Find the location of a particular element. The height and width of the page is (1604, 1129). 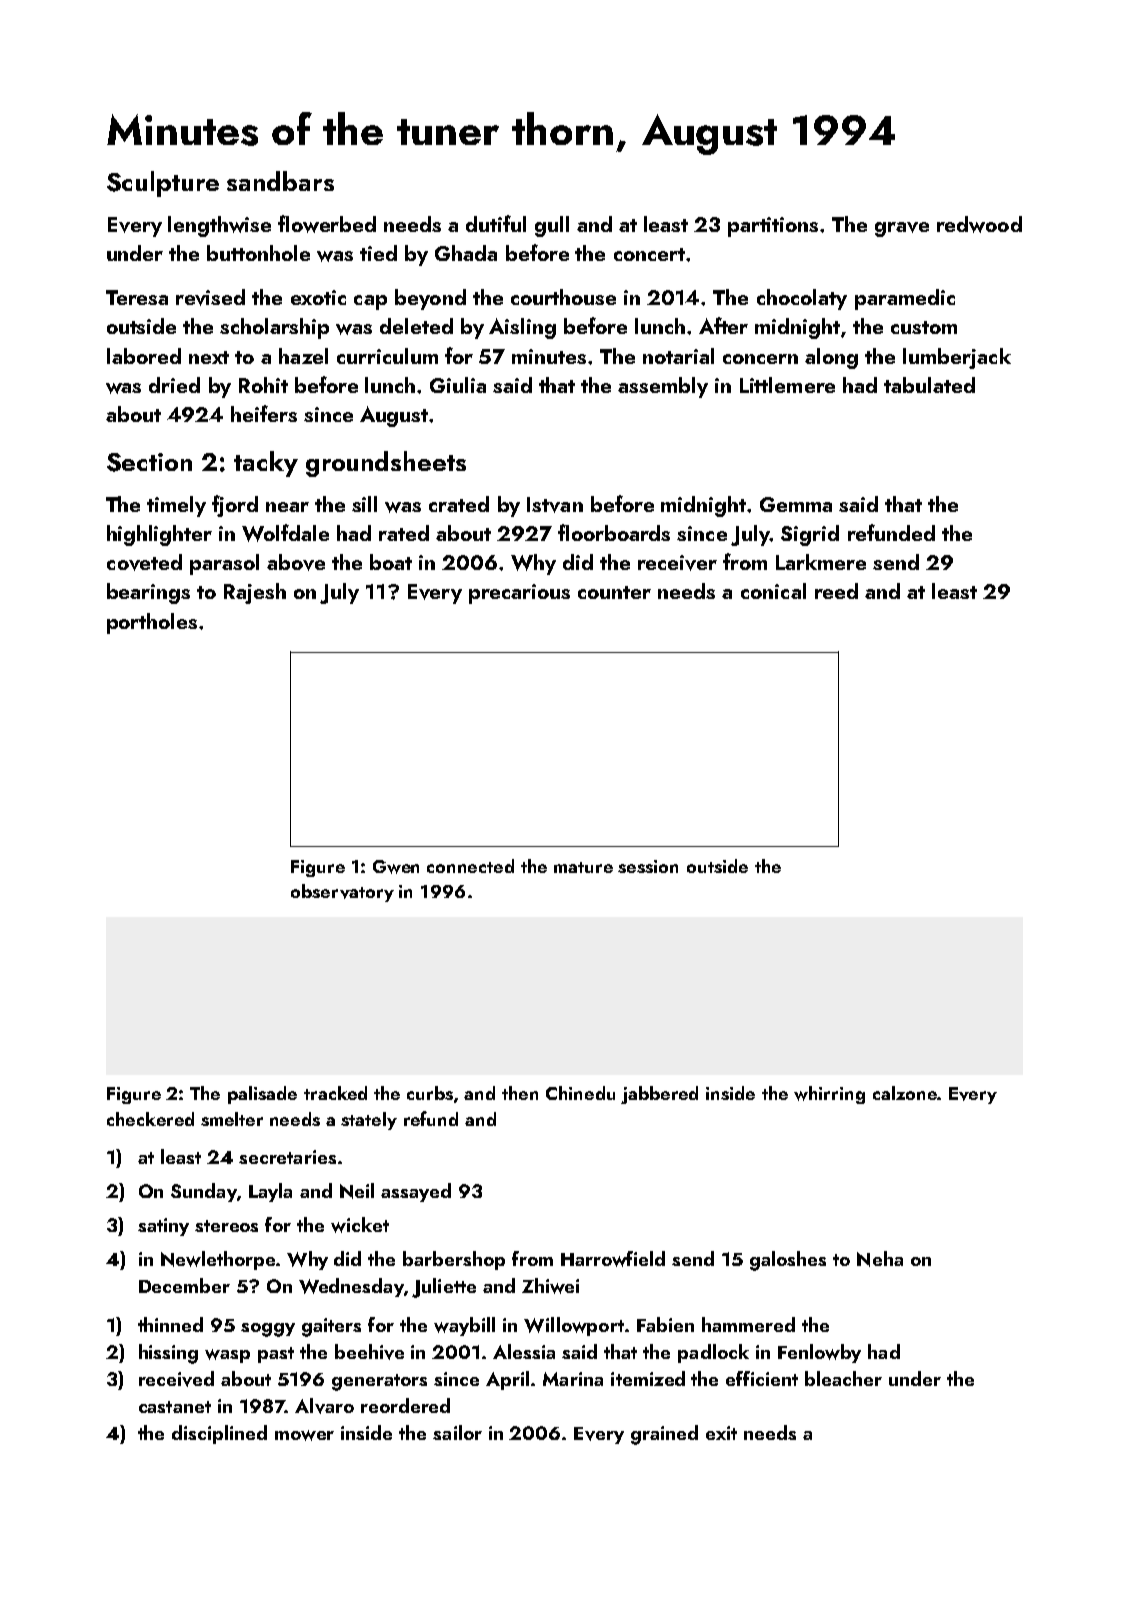

exit is located at coordinates (721, 1433).
